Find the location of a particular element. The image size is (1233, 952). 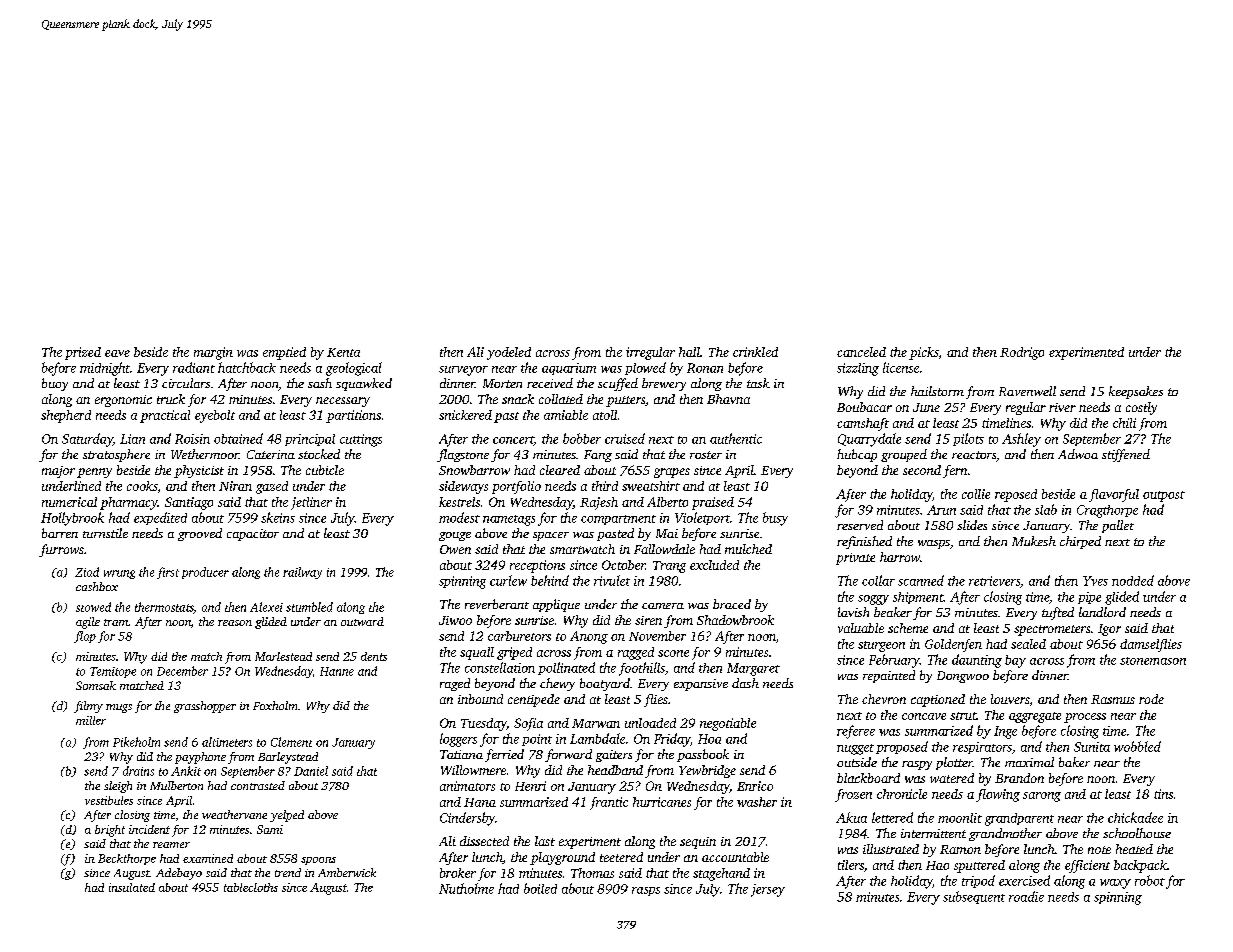

scanned is located at coordinates (921, 580).
